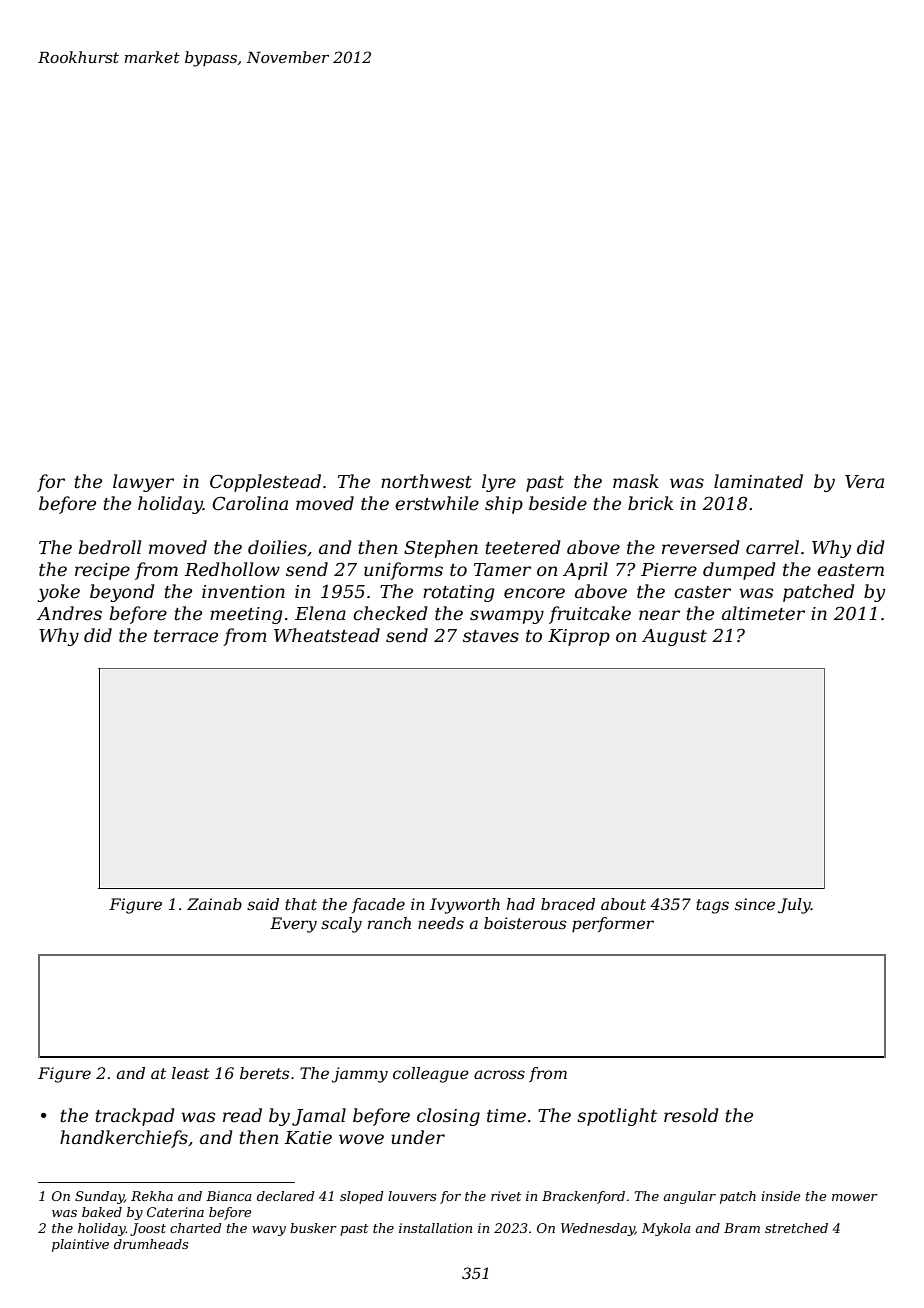 Image resolution: width=924 pixels, height=1308 pixels. I want to click on terrace, so click(186, 636).
